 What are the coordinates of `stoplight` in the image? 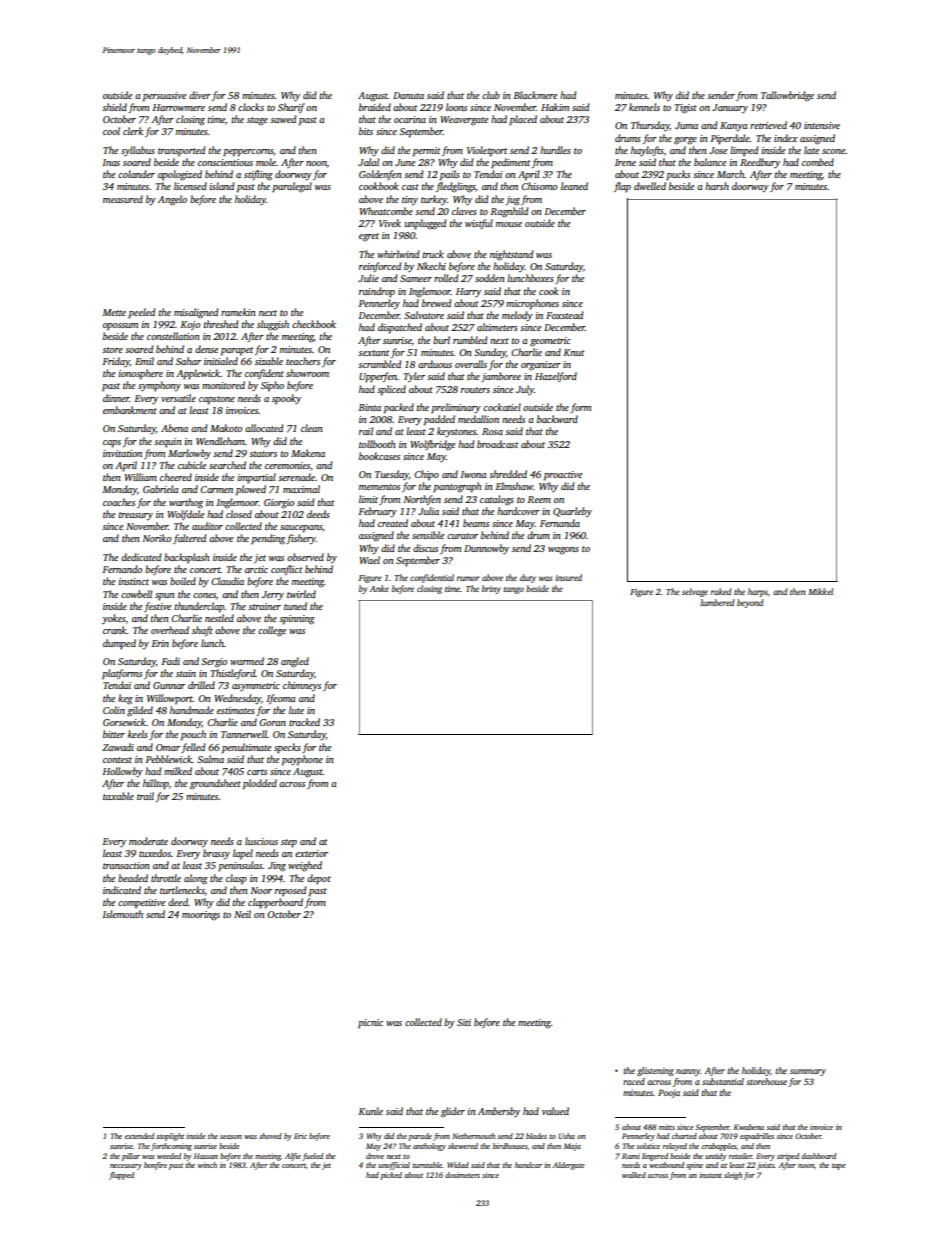 It's located at (170, 1137).
